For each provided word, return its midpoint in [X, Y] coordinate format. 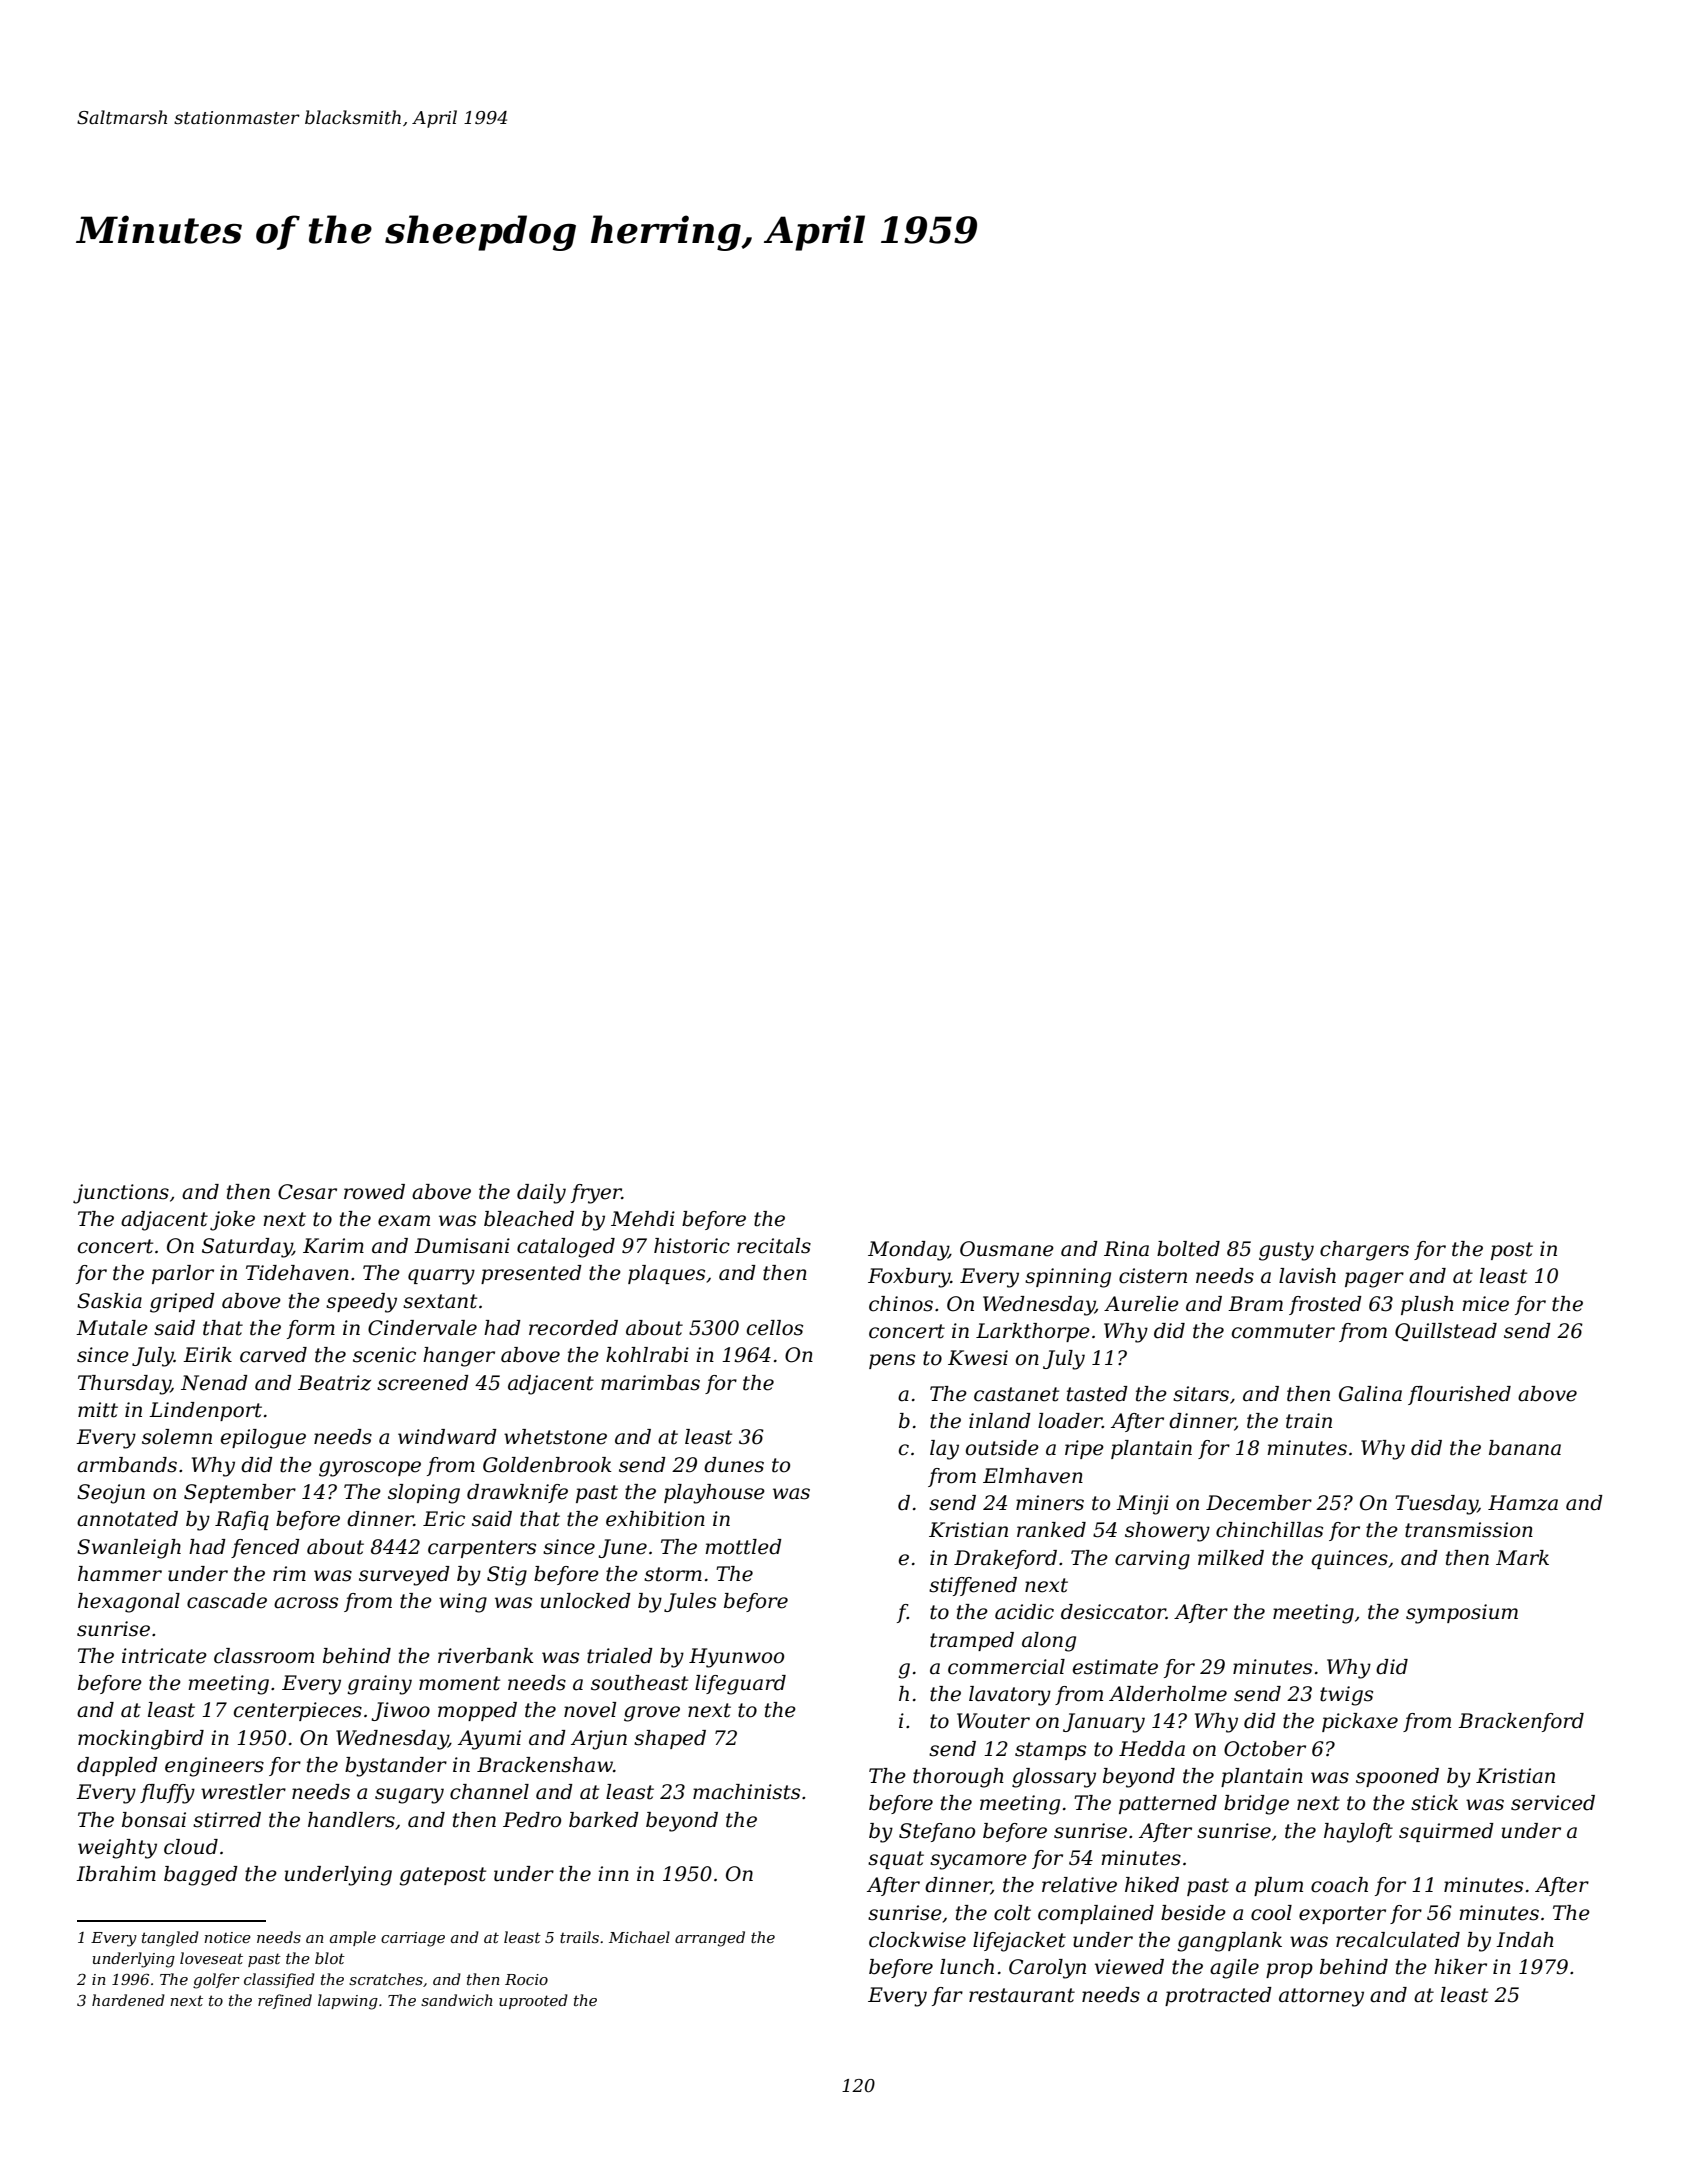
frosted [1325, 1305]
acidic [1024, 1612]
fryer [596, 1194]
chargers [1364, 1251]
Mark [1522, 1558]
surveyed [404, 1576]
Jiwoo [400, 1711]
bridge [1256, 1805]
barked [604, 1820]
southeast [639, 1683]
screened [423, 1383]
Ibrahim [116, 1874]
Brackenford [1521, 1722]
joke [232, 1221]
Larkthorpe [1033, 1332]
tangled [170, 1939]
